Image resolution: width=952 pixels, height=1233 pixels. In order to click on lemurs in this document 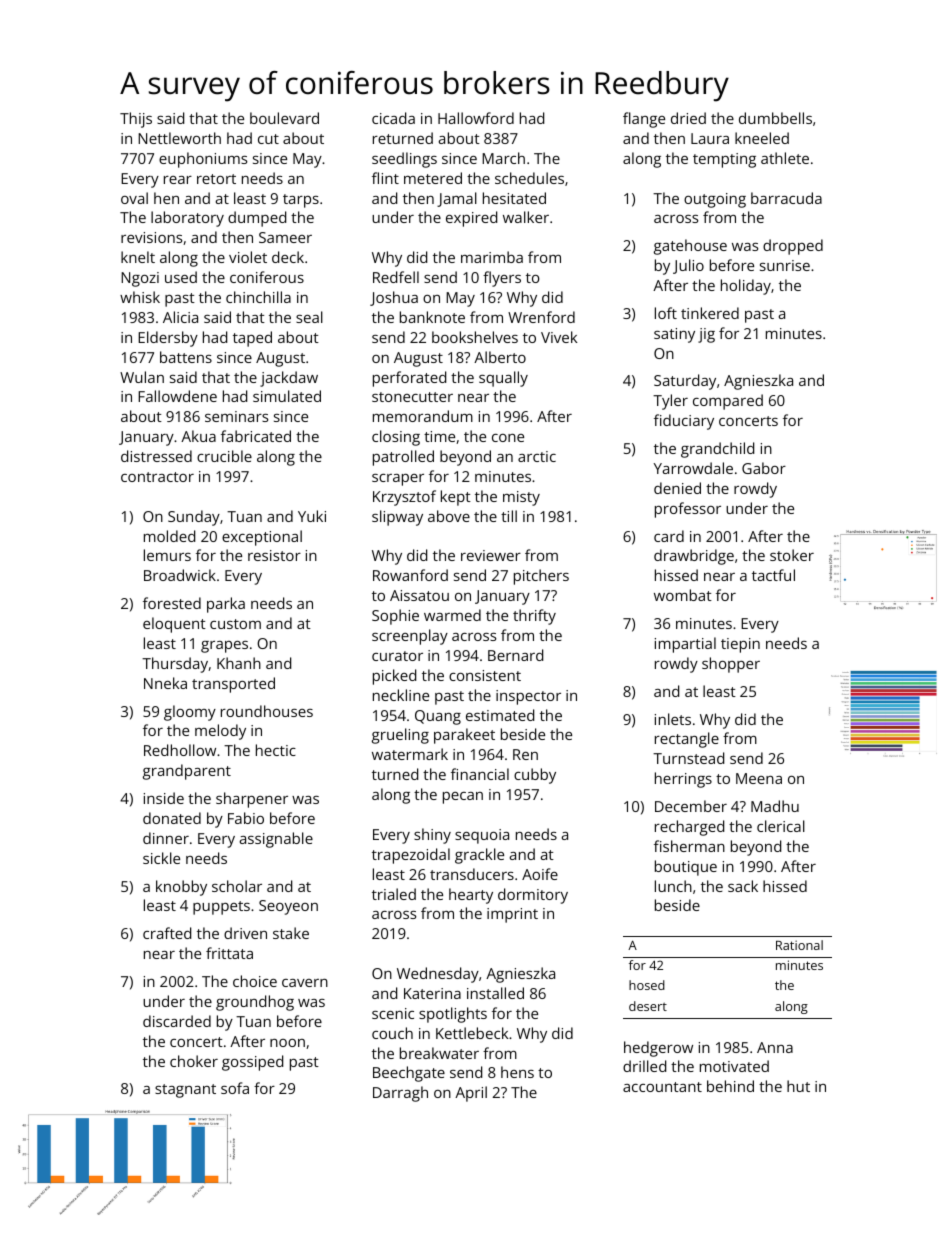, I will do `click(167, 555)`.
